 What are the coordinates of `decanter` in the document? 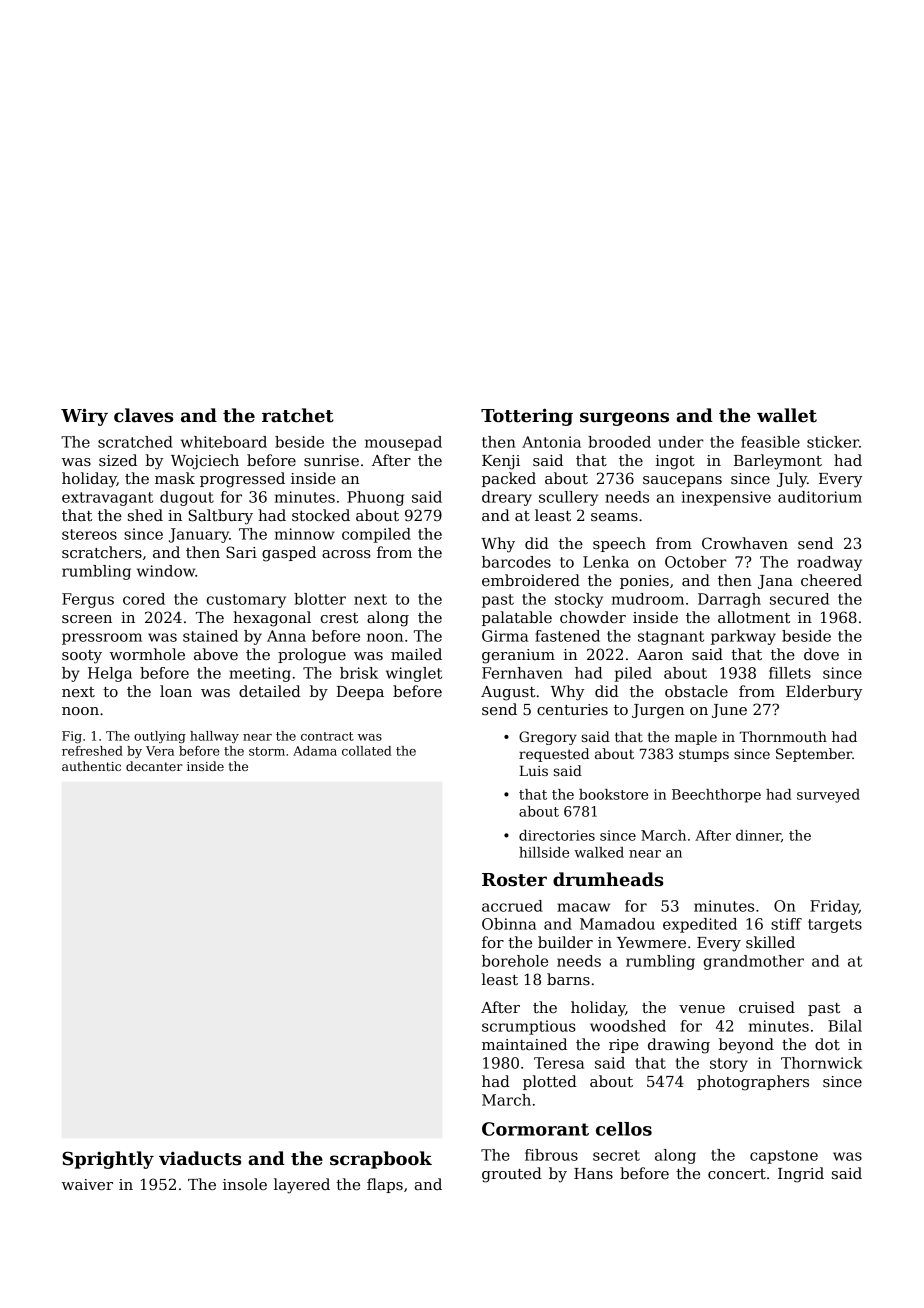 It's located at (154, 766).
